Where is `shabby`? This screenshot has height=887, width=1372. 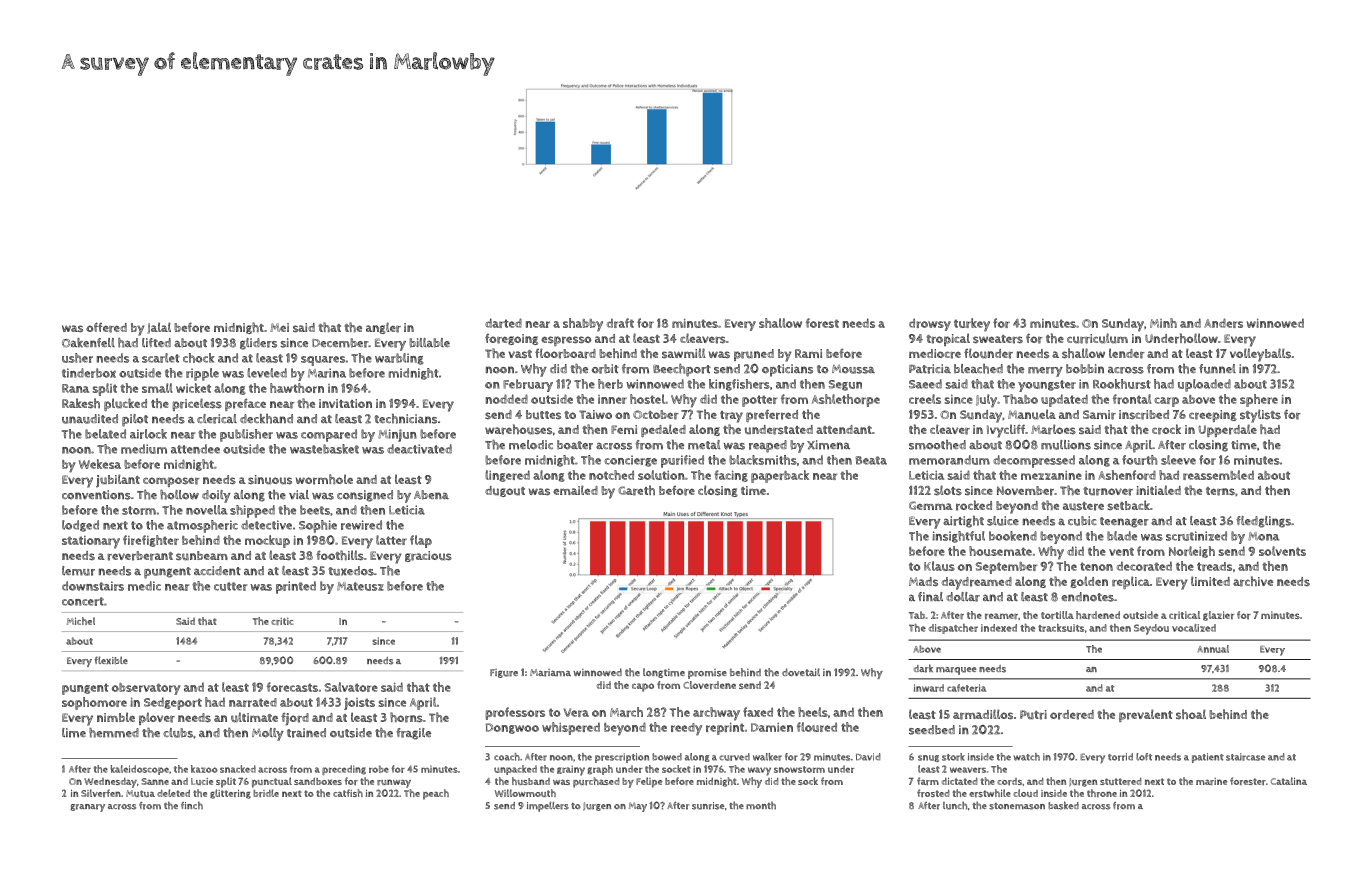
shabby is located at coordinates (583, 325).
